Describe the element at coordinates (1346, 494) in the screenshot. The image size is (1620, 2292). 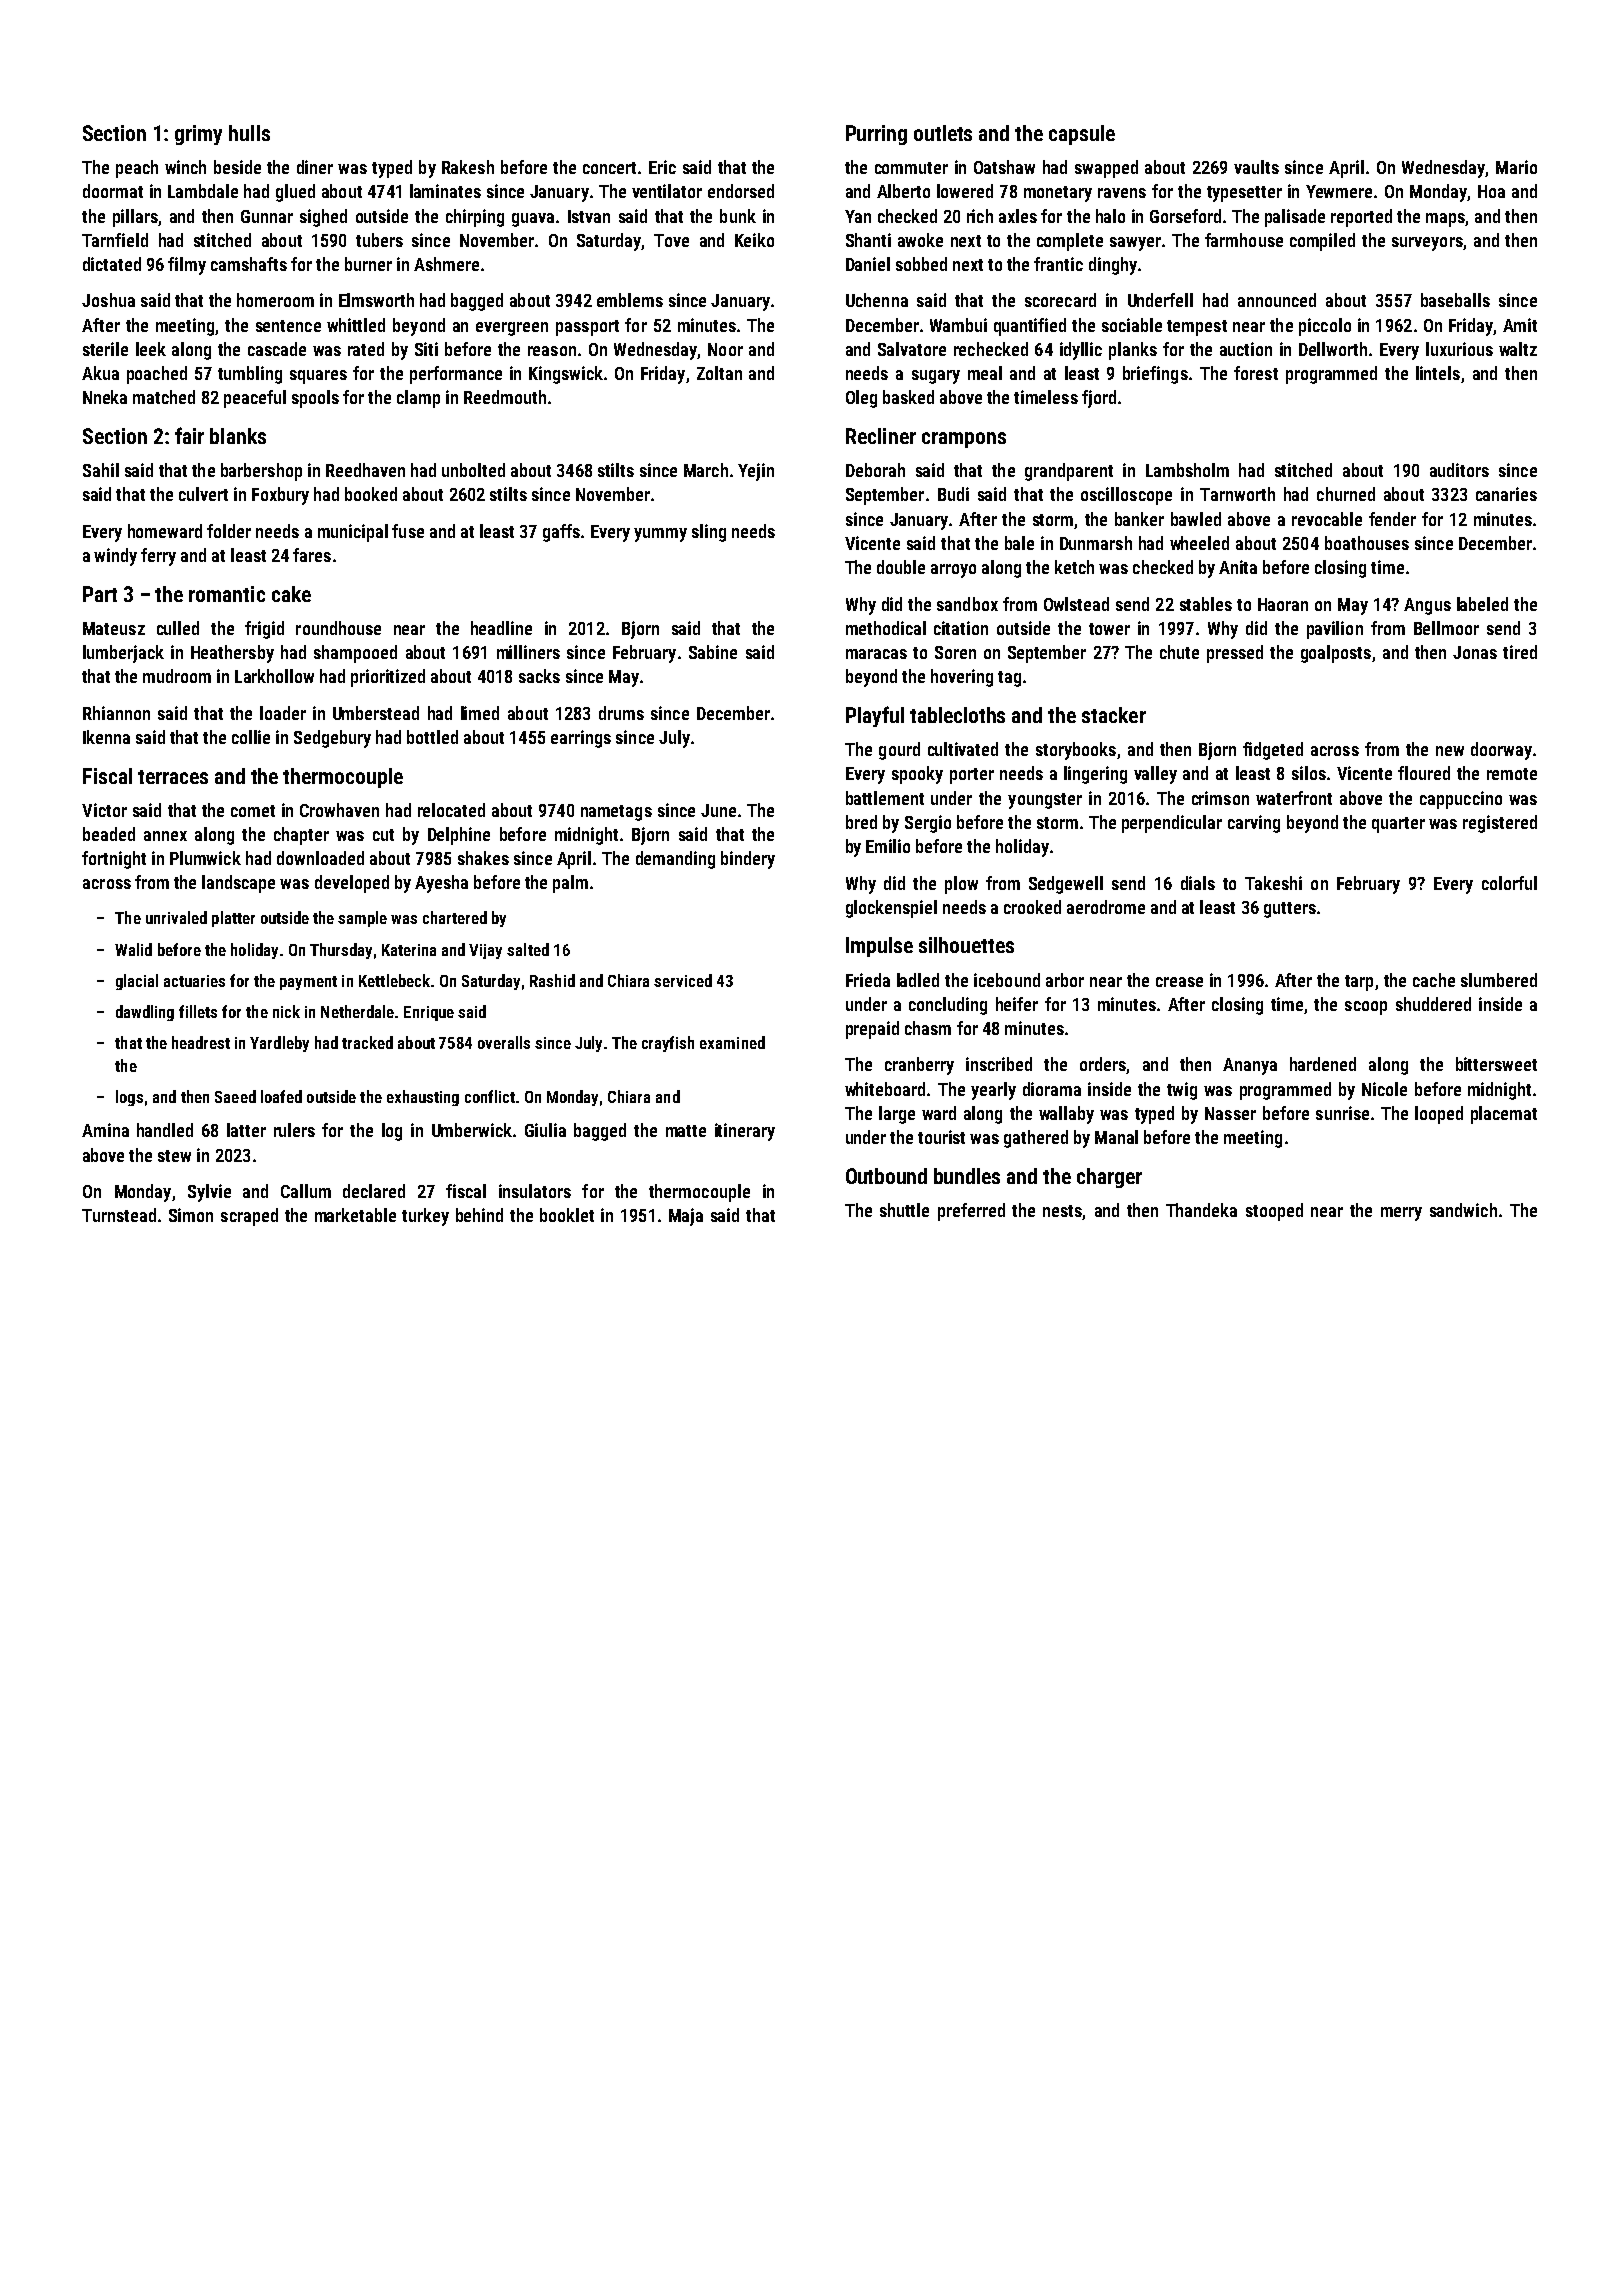
I see `churned` at that location.
